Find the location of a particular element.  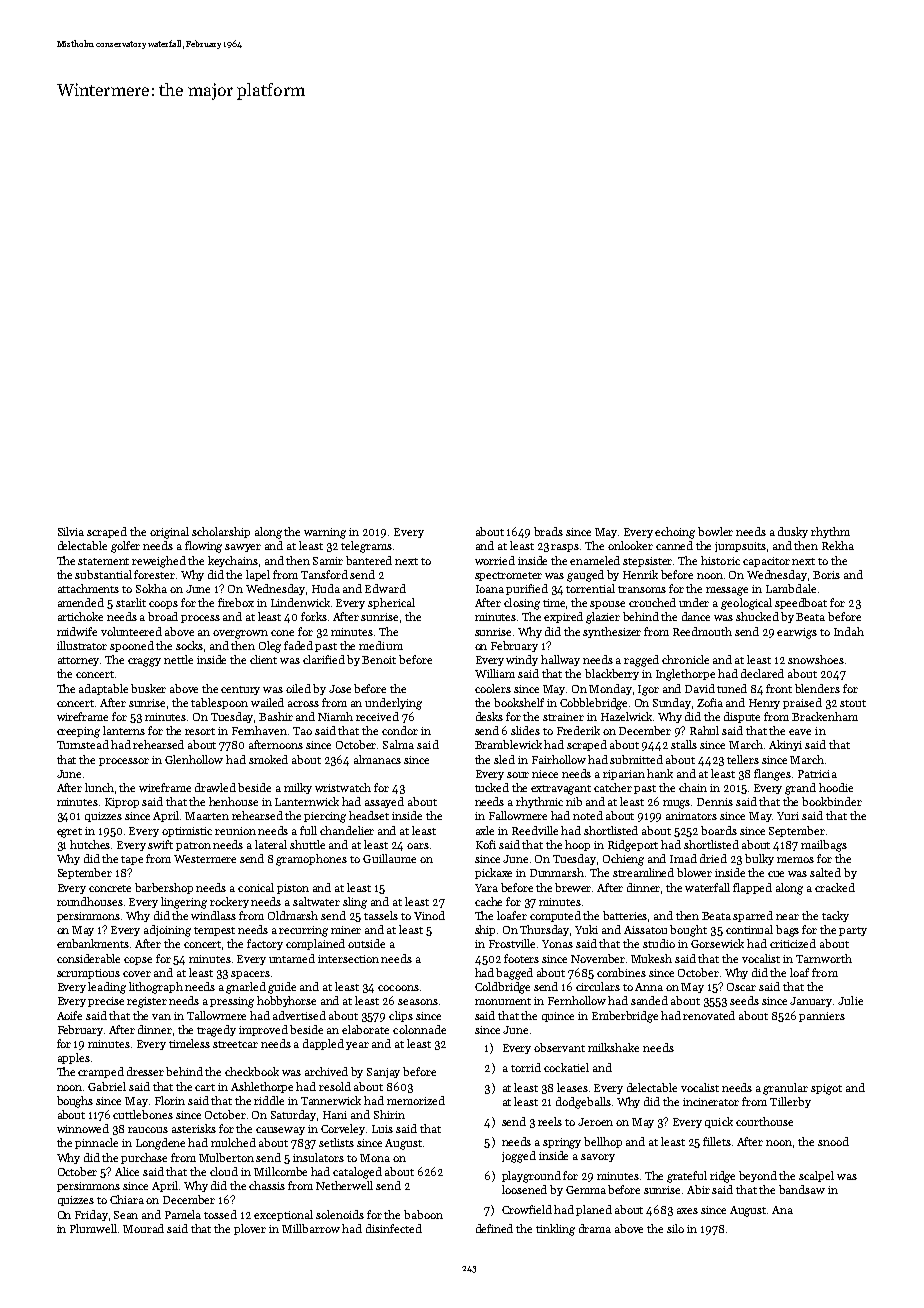

smoked is located at coordinates (268, 759).
